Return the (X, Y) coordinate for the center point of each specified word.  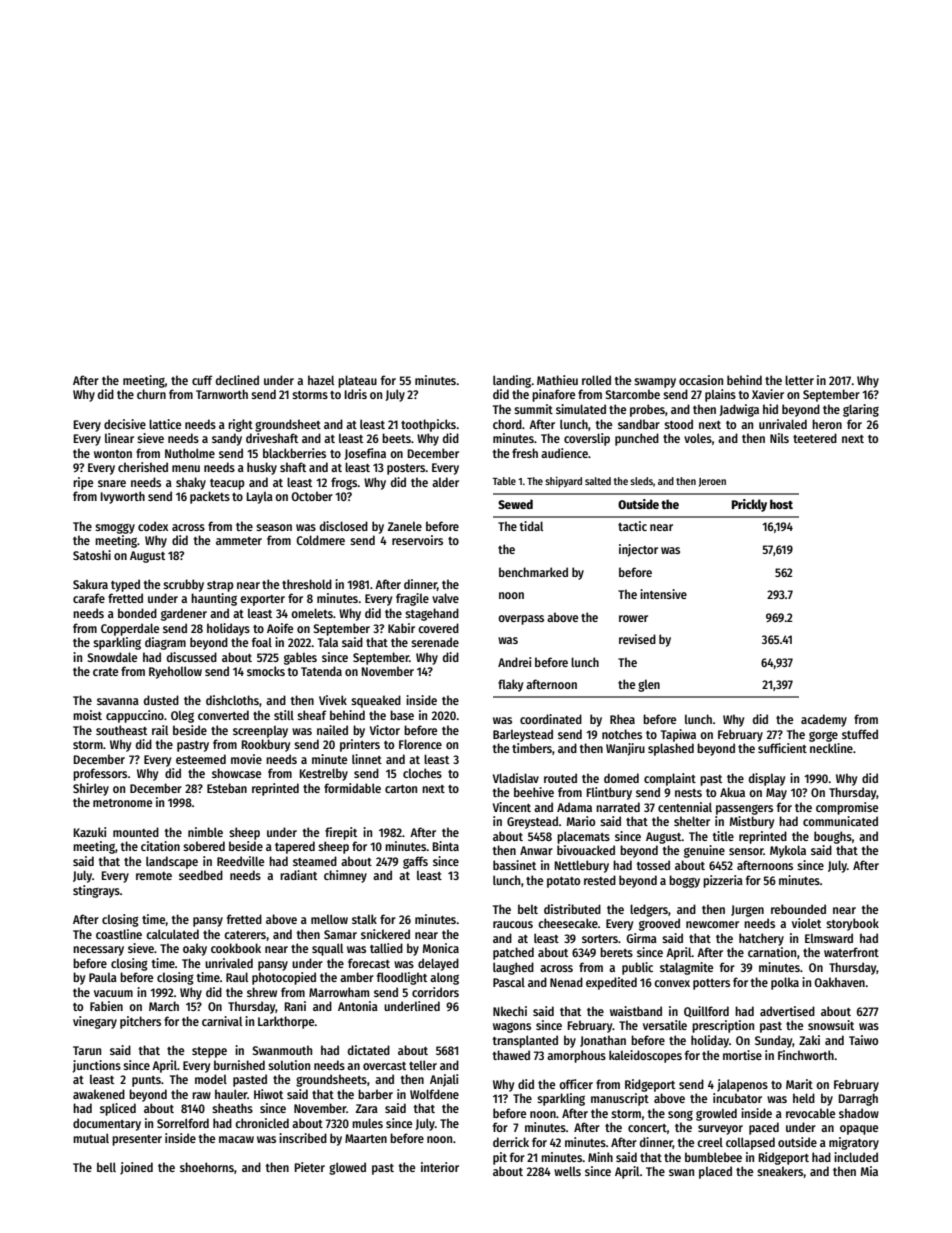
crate (105, 672)
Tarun (87, 1050)
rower (633, 618)
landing (512, 381)
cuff (202, 380)
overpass (521, 620)
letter (799, 380)
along (444, 978)
